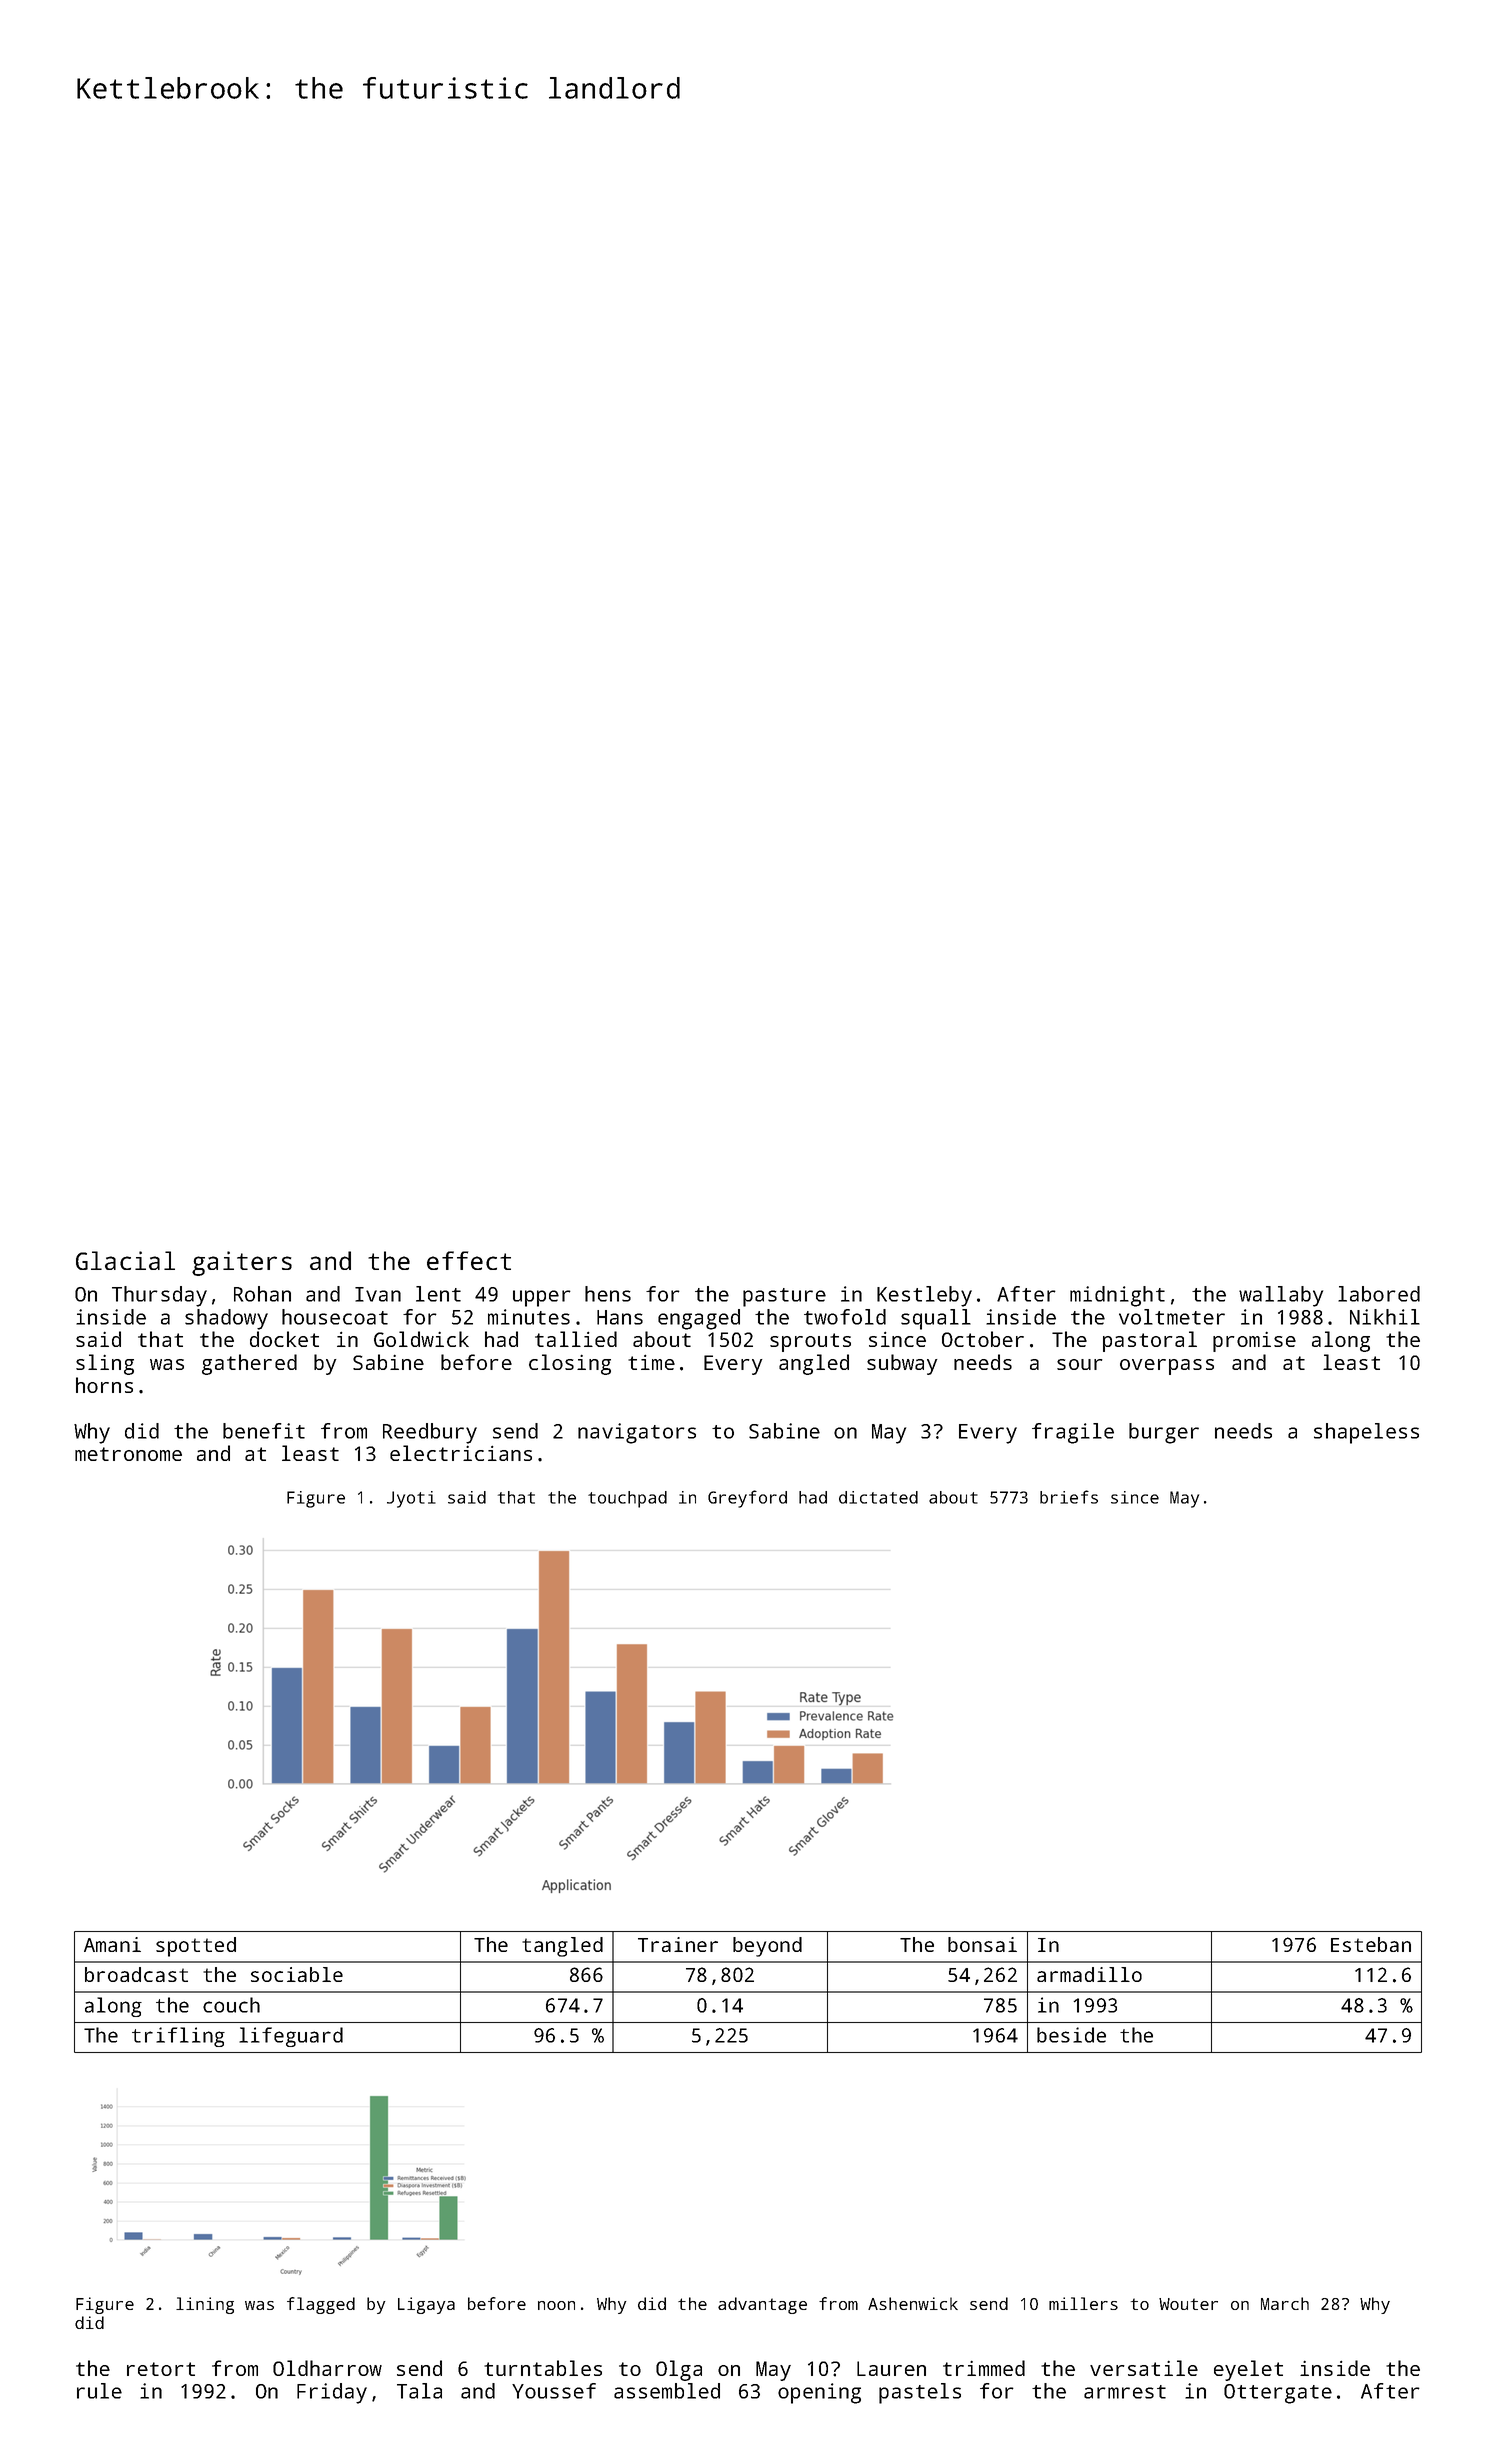 The width and height of the screenshot is (1496, 2464). What do you see at coordinates (242, 1263) in the screenshot?
I see `gaiters` at bounding box center [242, 1263].
